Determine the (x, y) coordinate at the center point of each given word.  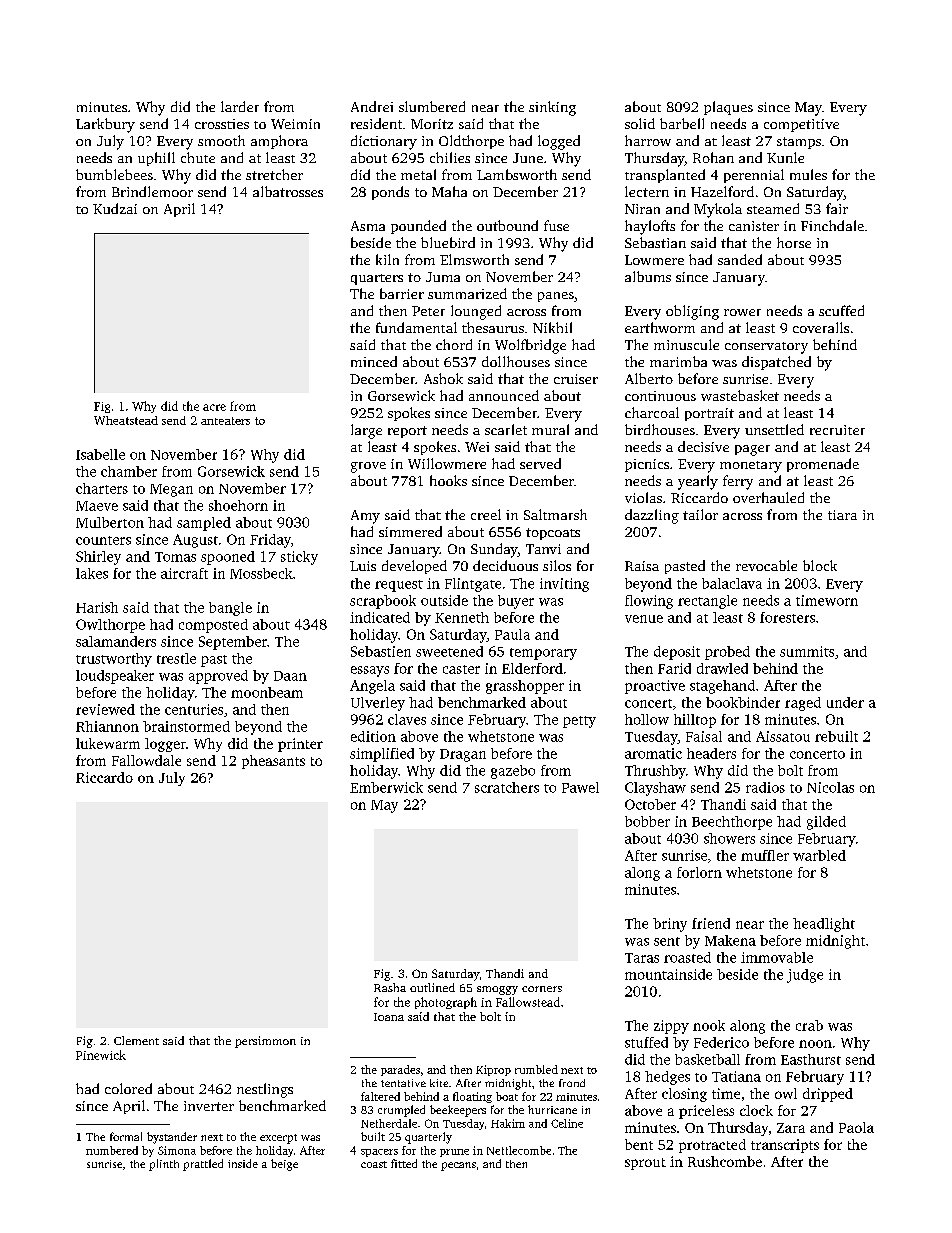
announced (504, 395)
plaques (728, 108)
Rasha (390, 987)
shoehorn (238, 505)
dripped (828, 1095)
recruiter (837, 430)
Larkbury (105, 125)
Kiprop (493, 1070)
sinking (552, 108)
